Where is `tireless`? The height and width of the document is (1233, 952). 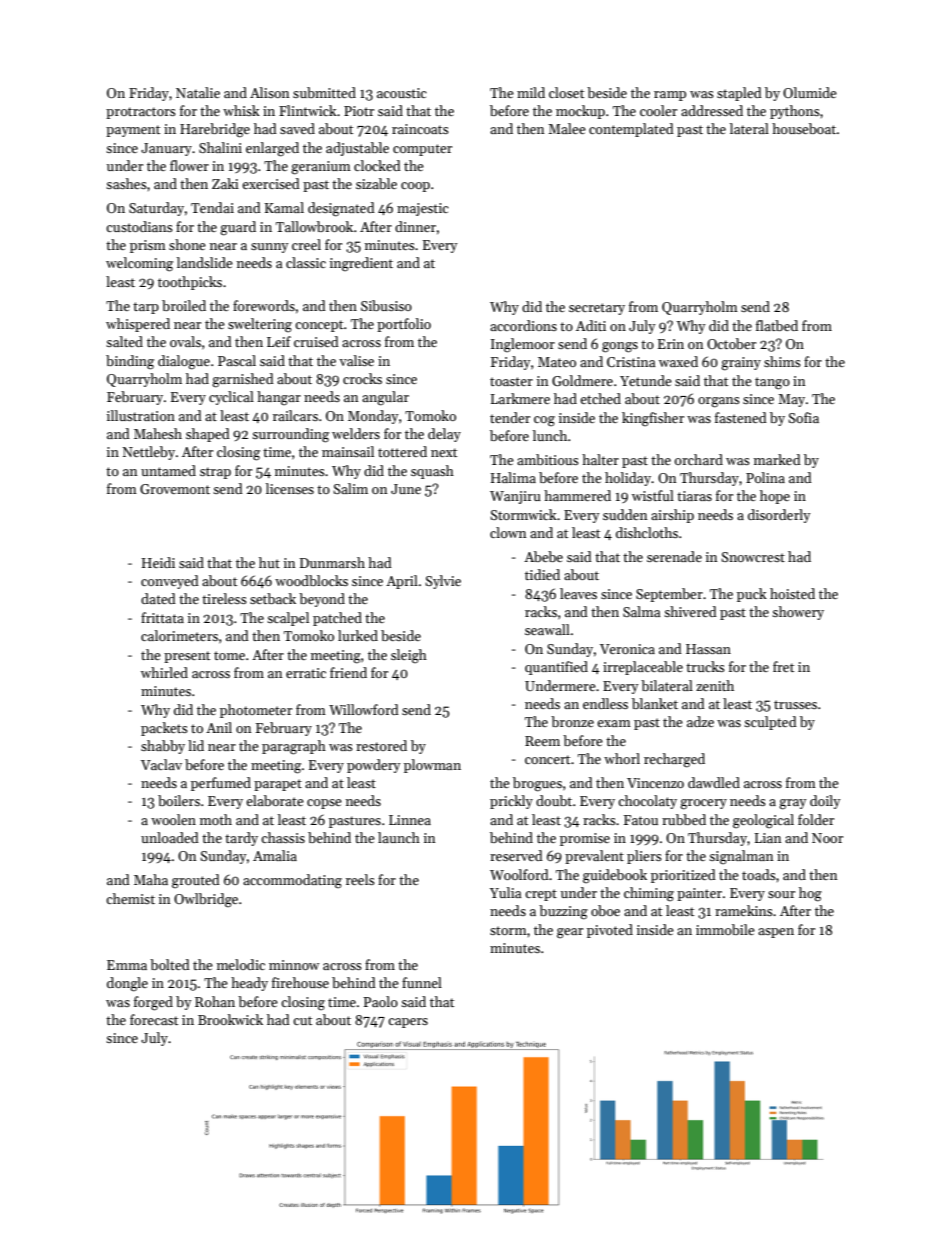
tireless is located at coordinates (224, 598).
